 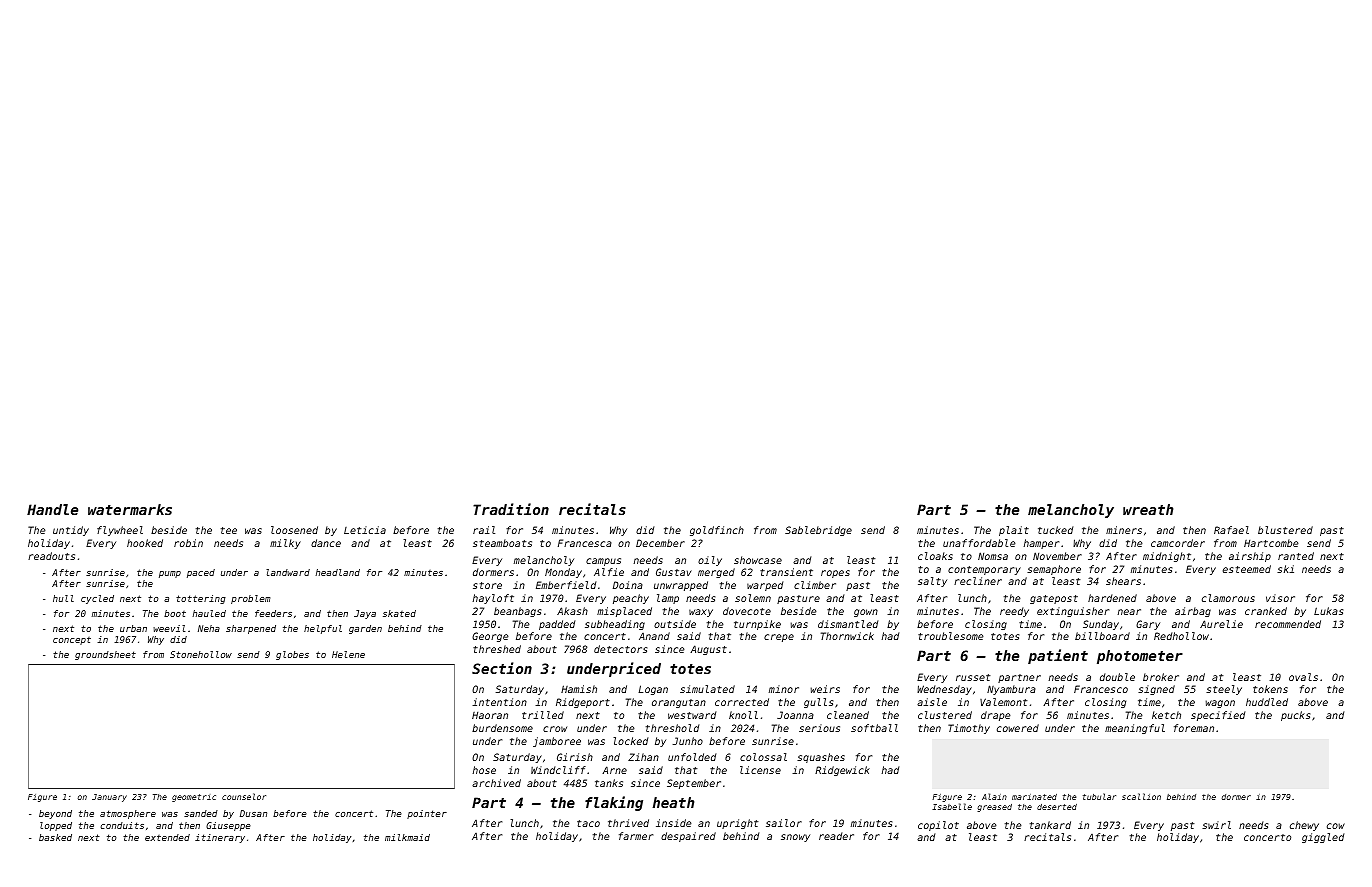 What do you see at coordinates (1148, 509) in the image?
I see `wreath` at bounding box center [1148, 509].
